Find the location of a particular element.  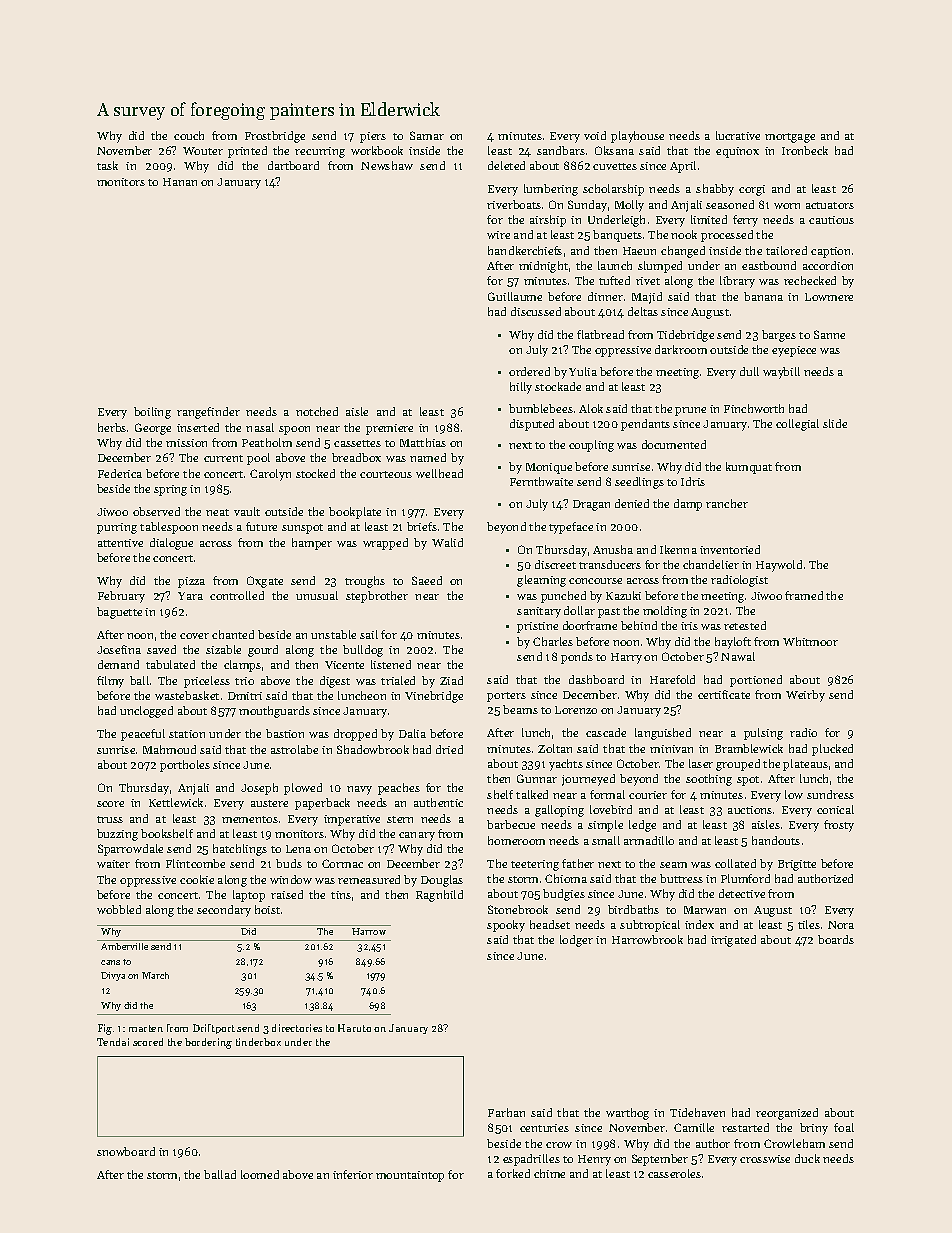

index is located at coordinates (699, 924).
